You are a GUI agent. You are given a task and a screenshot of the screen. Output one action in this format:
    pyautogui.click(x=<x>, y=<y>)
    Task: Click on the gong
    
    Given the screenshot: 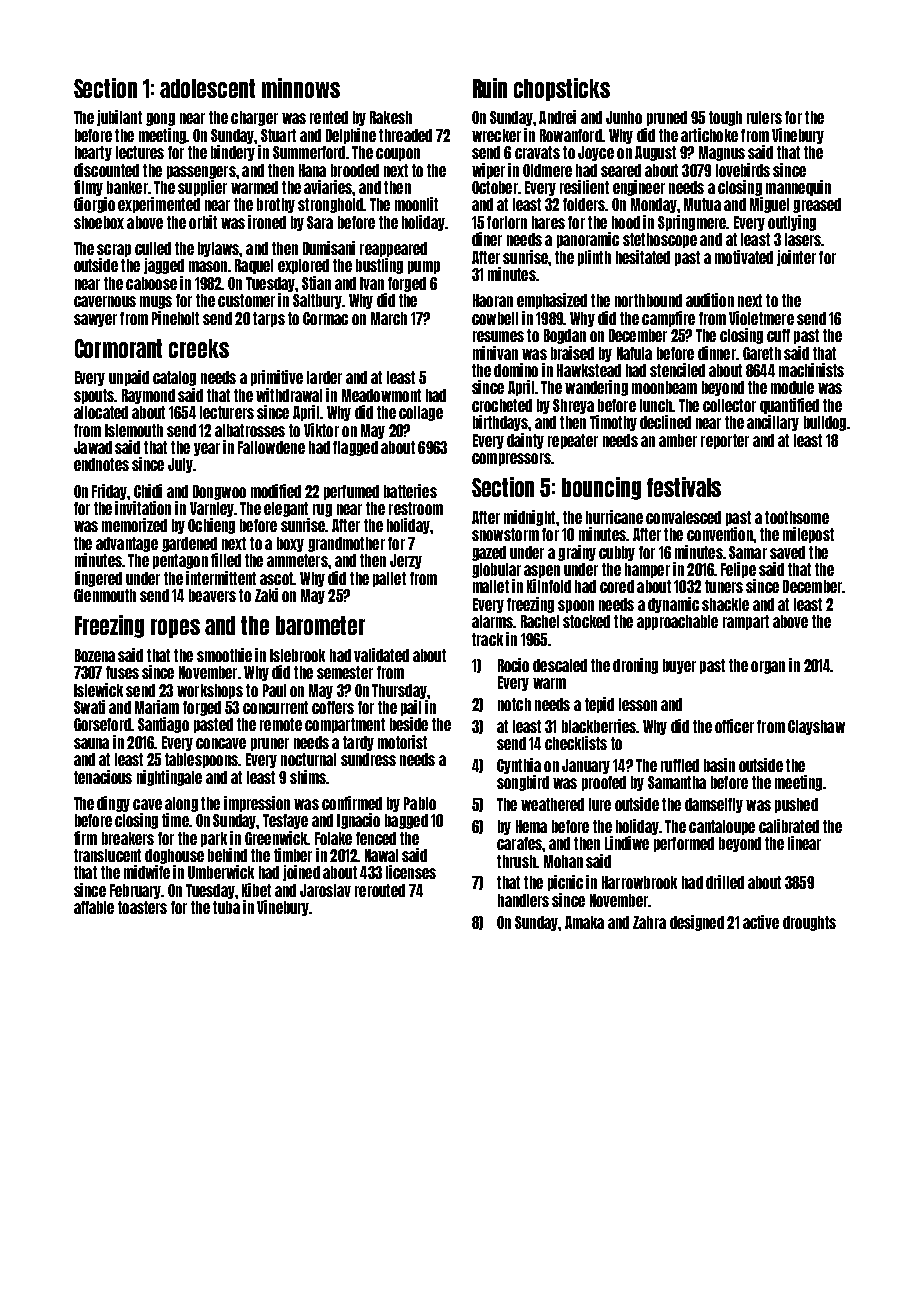 What is the action you would take?
    pyautogui.click(x=160, y=119)
